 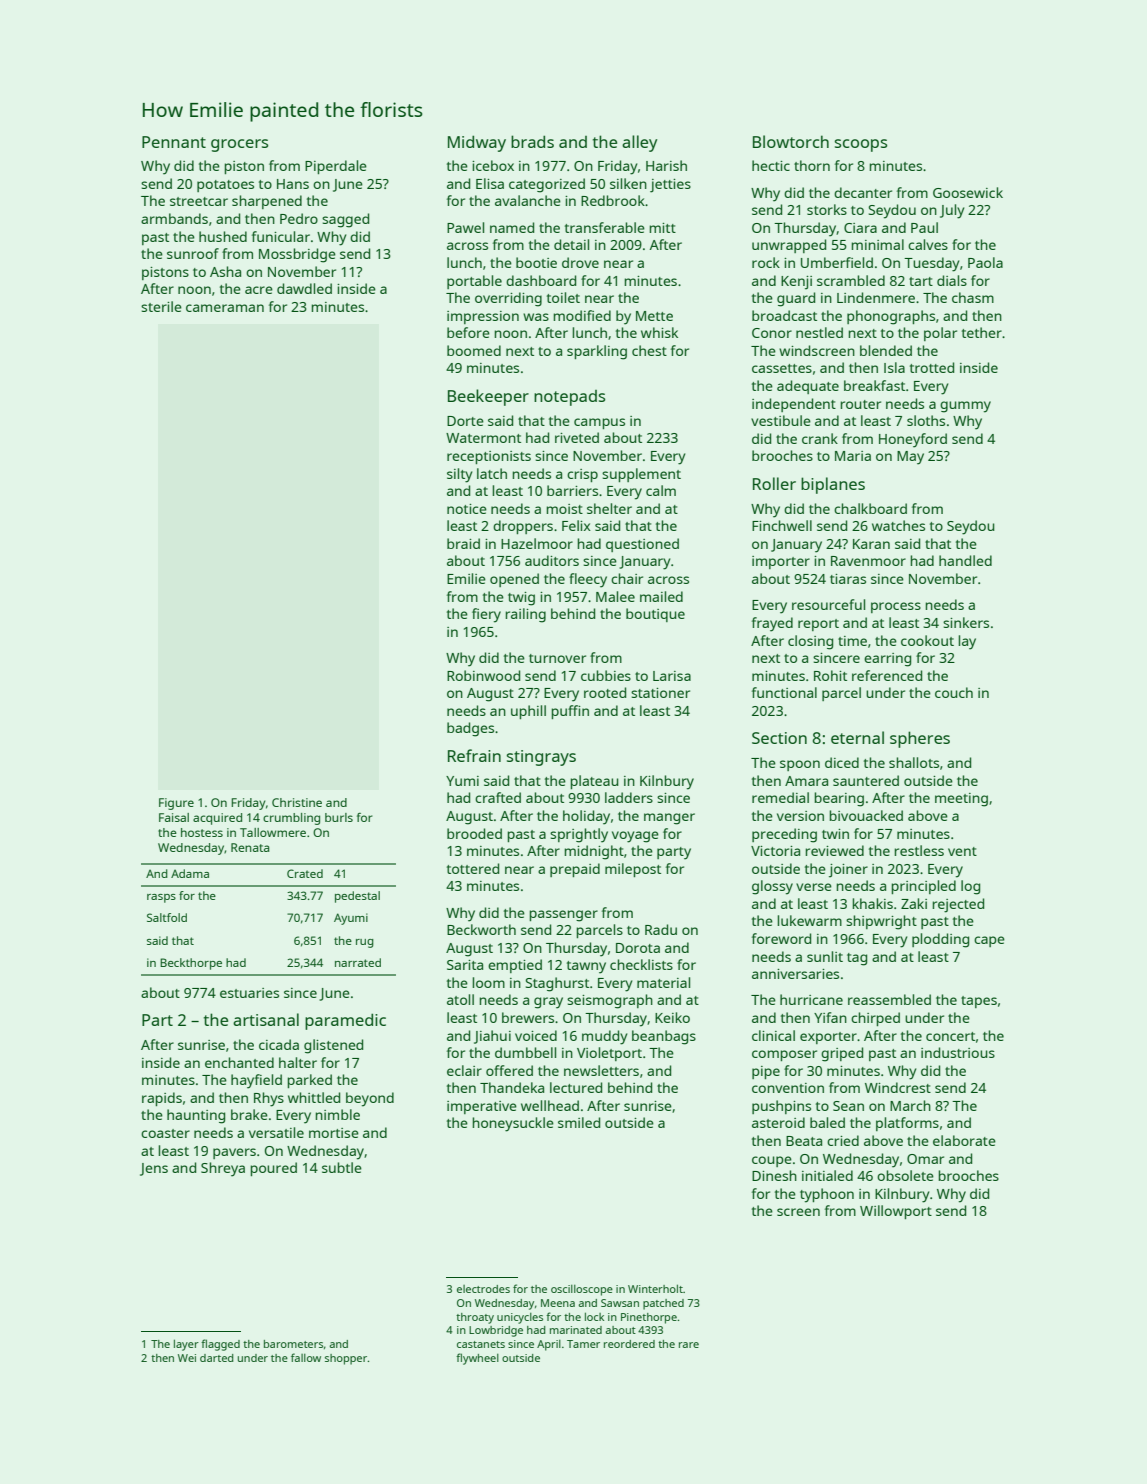 I want to click on grocers, so click(x=239, y=145).
